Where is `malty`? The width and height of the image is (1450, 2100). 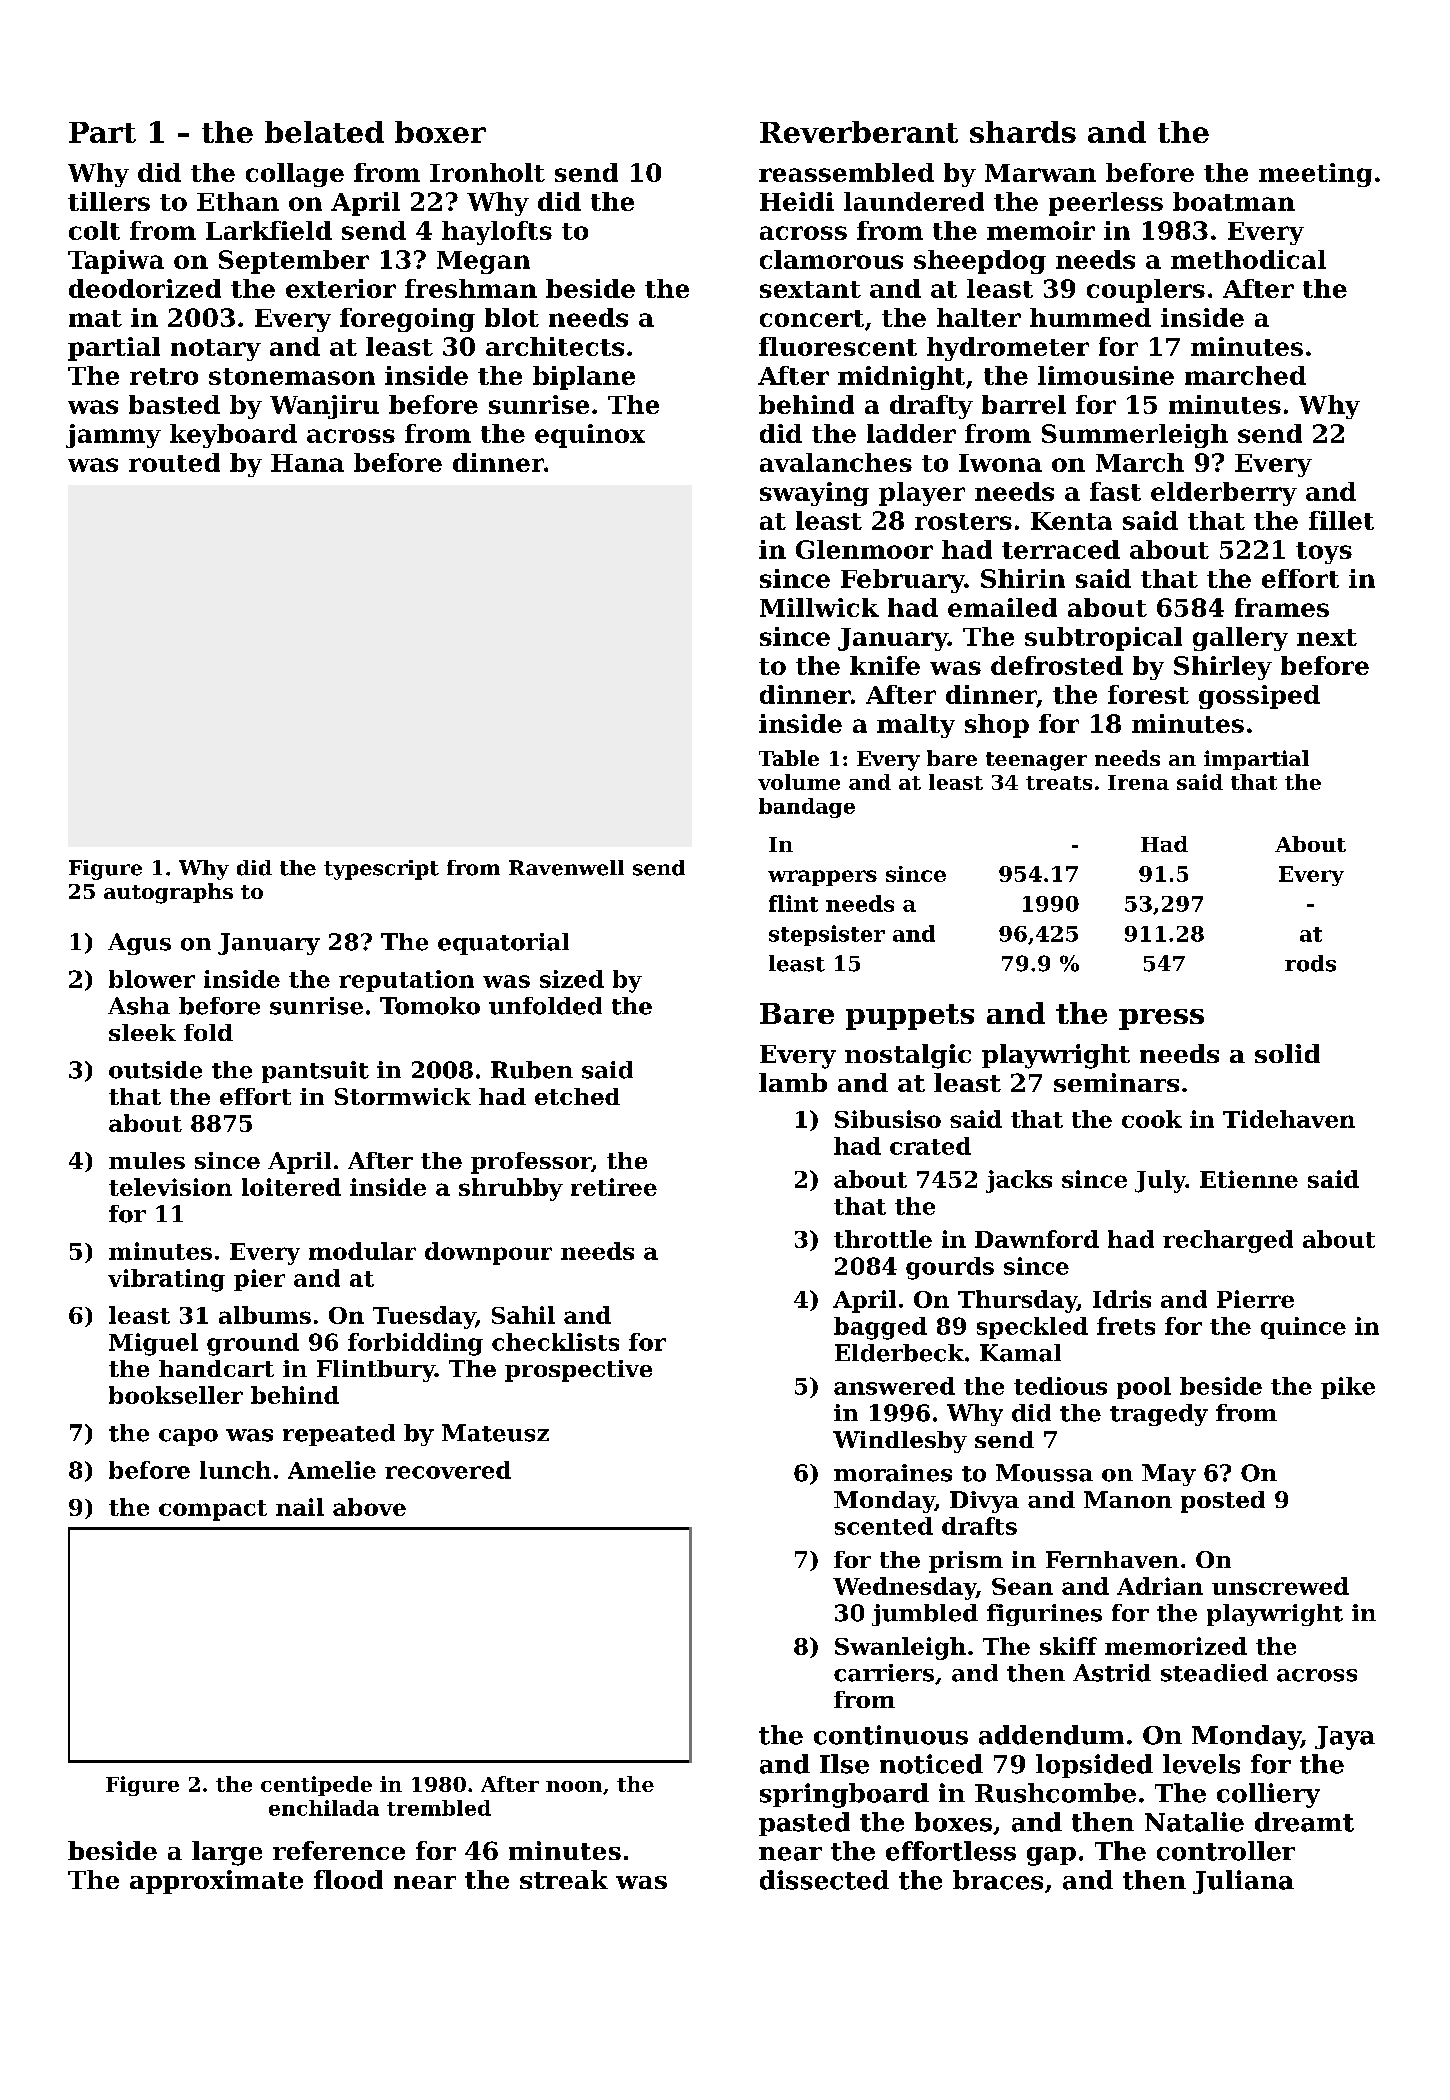
malty is located at coordinates (916, 726).
